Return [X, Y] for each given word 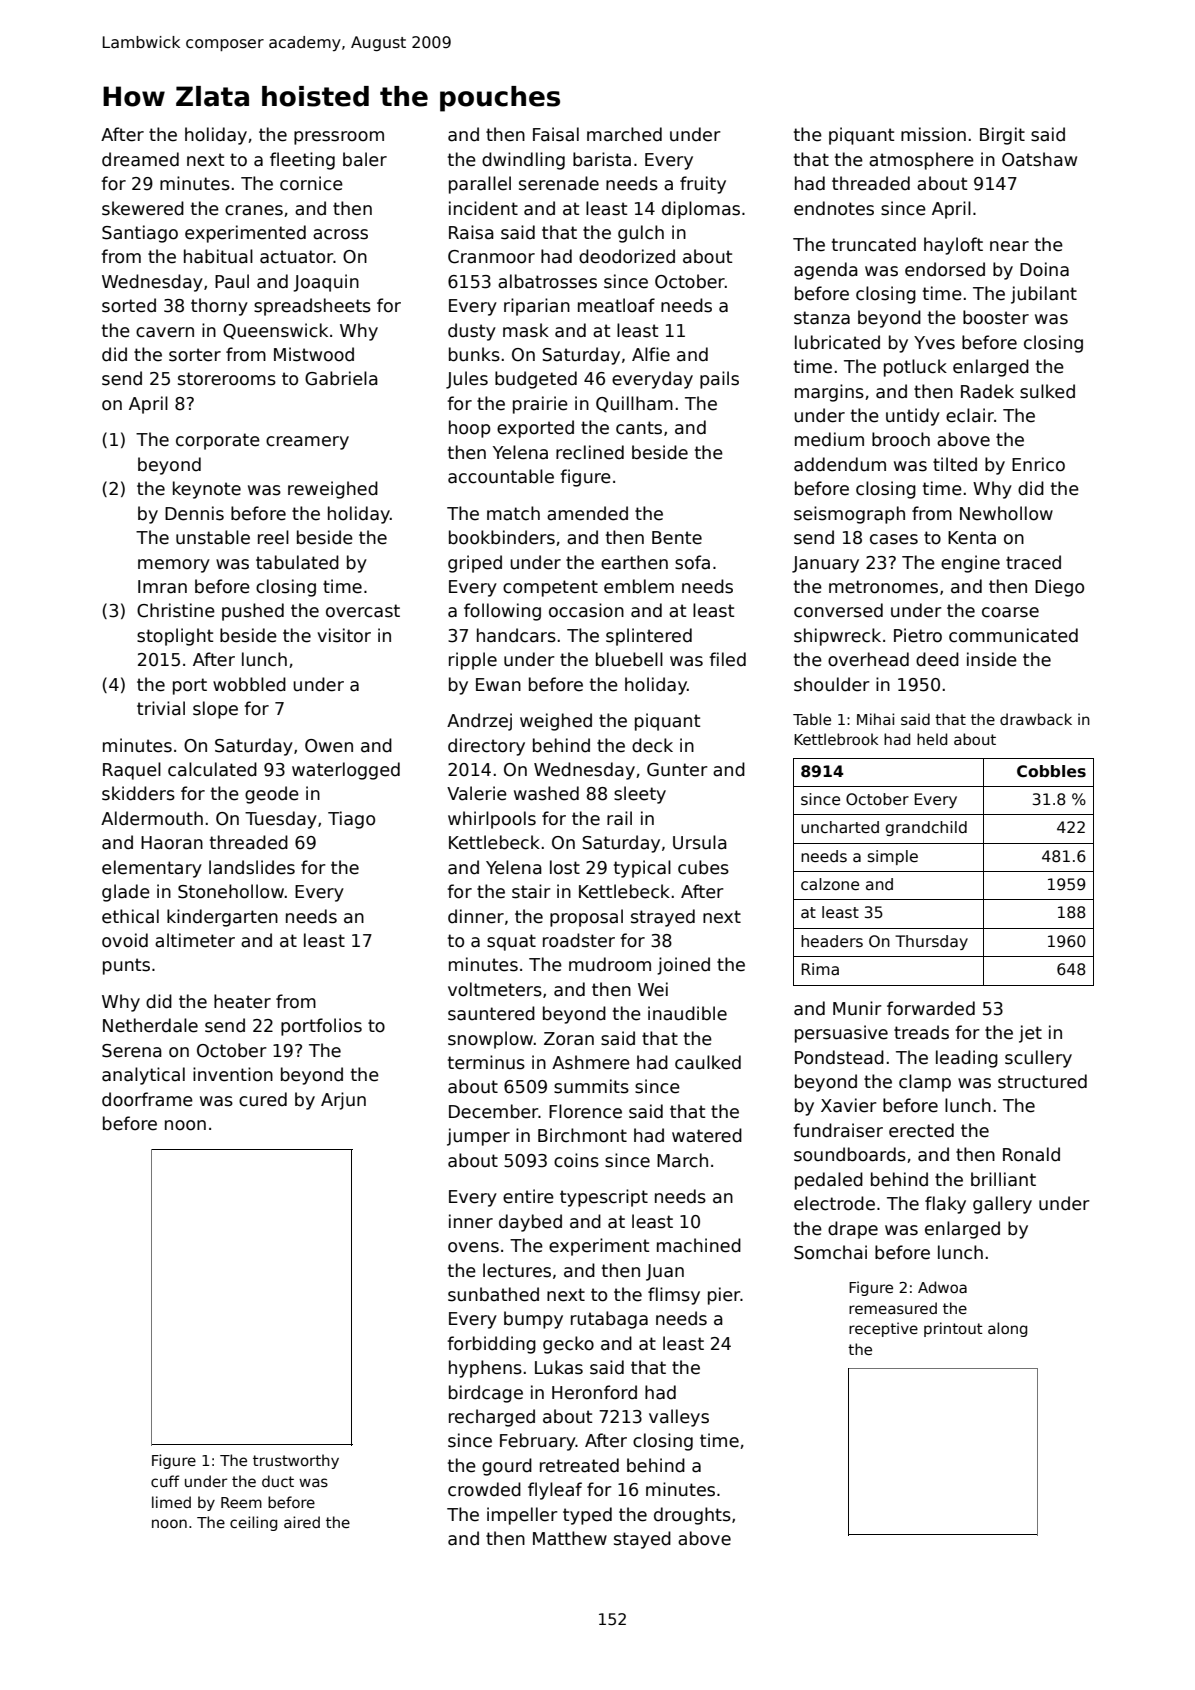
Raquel [132, 771]
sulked [1047, 391]
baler [365, 159]
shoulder [832, 684]
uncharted [840, 827]
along [1007, 1329]
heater [242, 1001]
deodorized [627, 256]
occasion [586, 610]
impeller [522, 1516]
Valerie [477, 793]
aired [302, 1522]
